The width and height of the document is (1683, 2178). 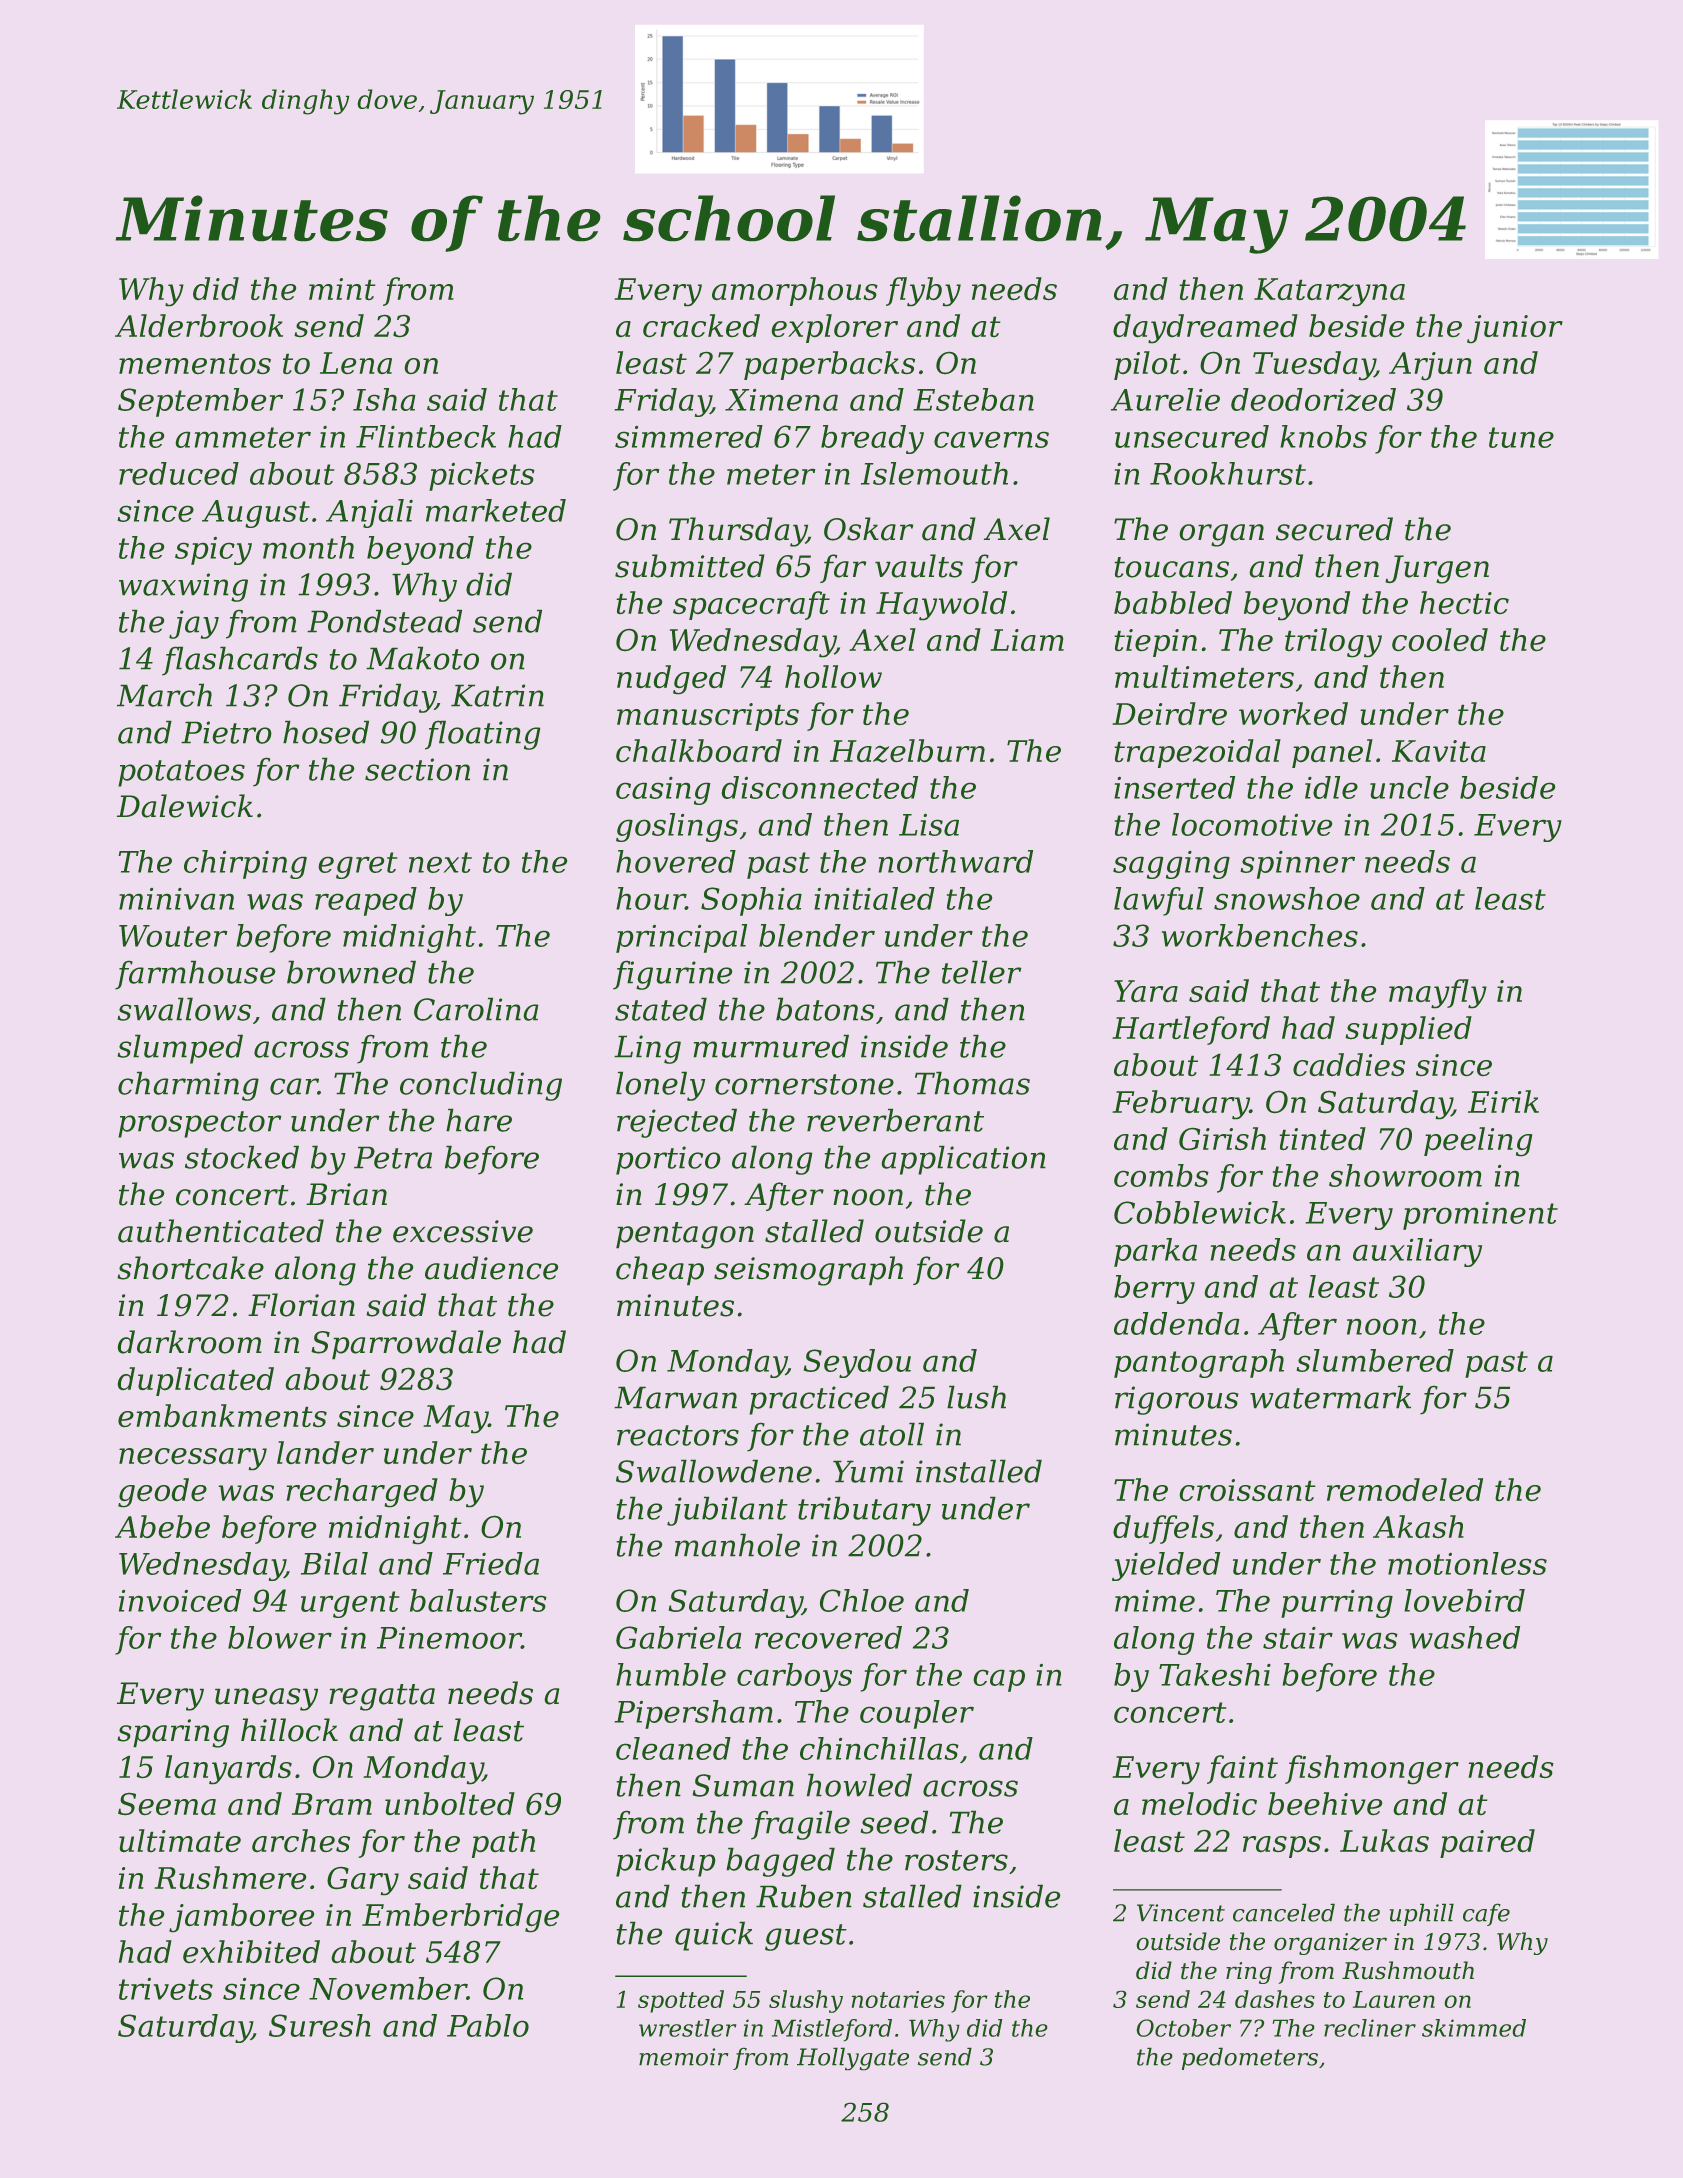 I want to click on application, so click(x=963, y=1160).
